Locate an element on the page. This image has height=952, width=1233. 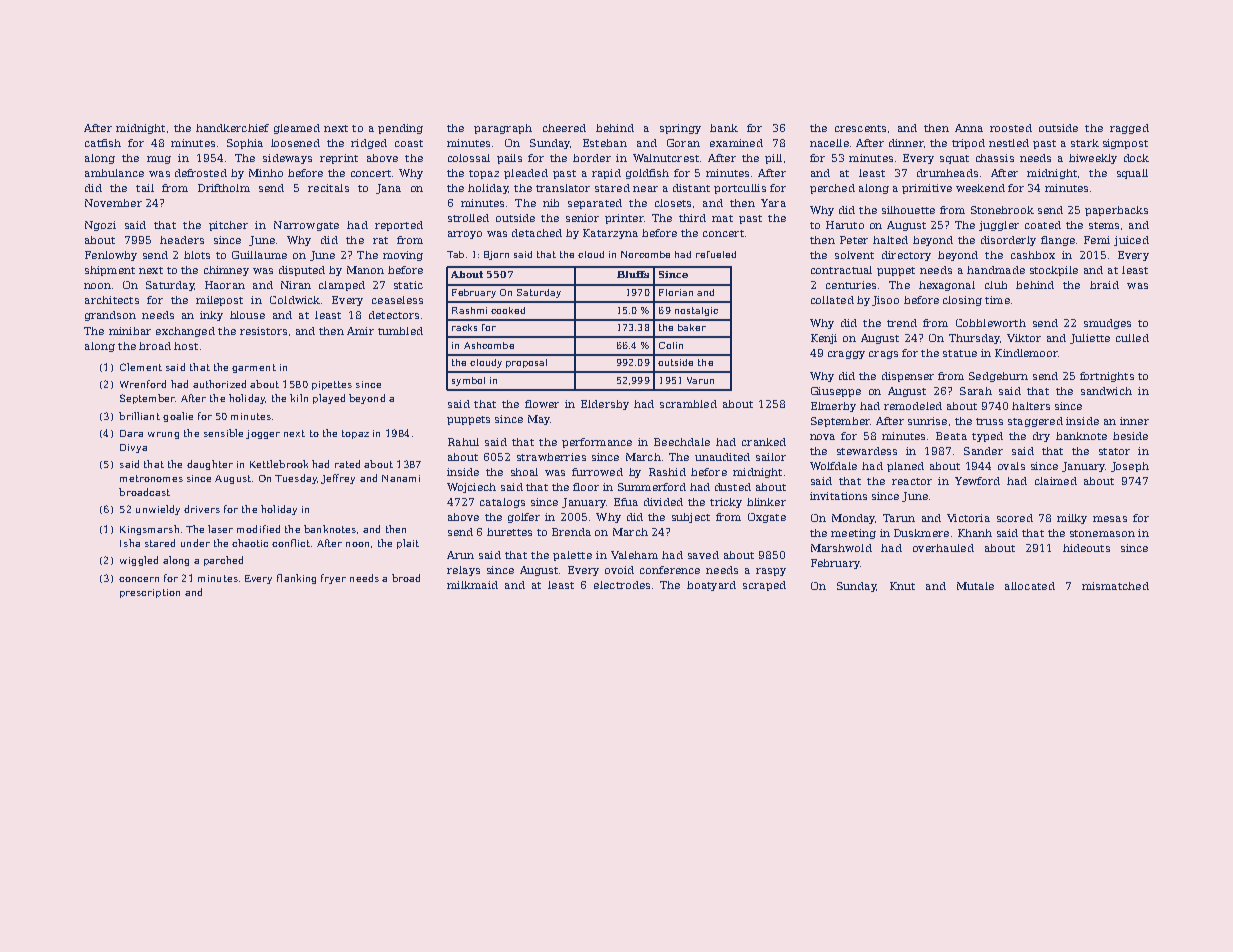
trend is located at coordinates (902, 323).
